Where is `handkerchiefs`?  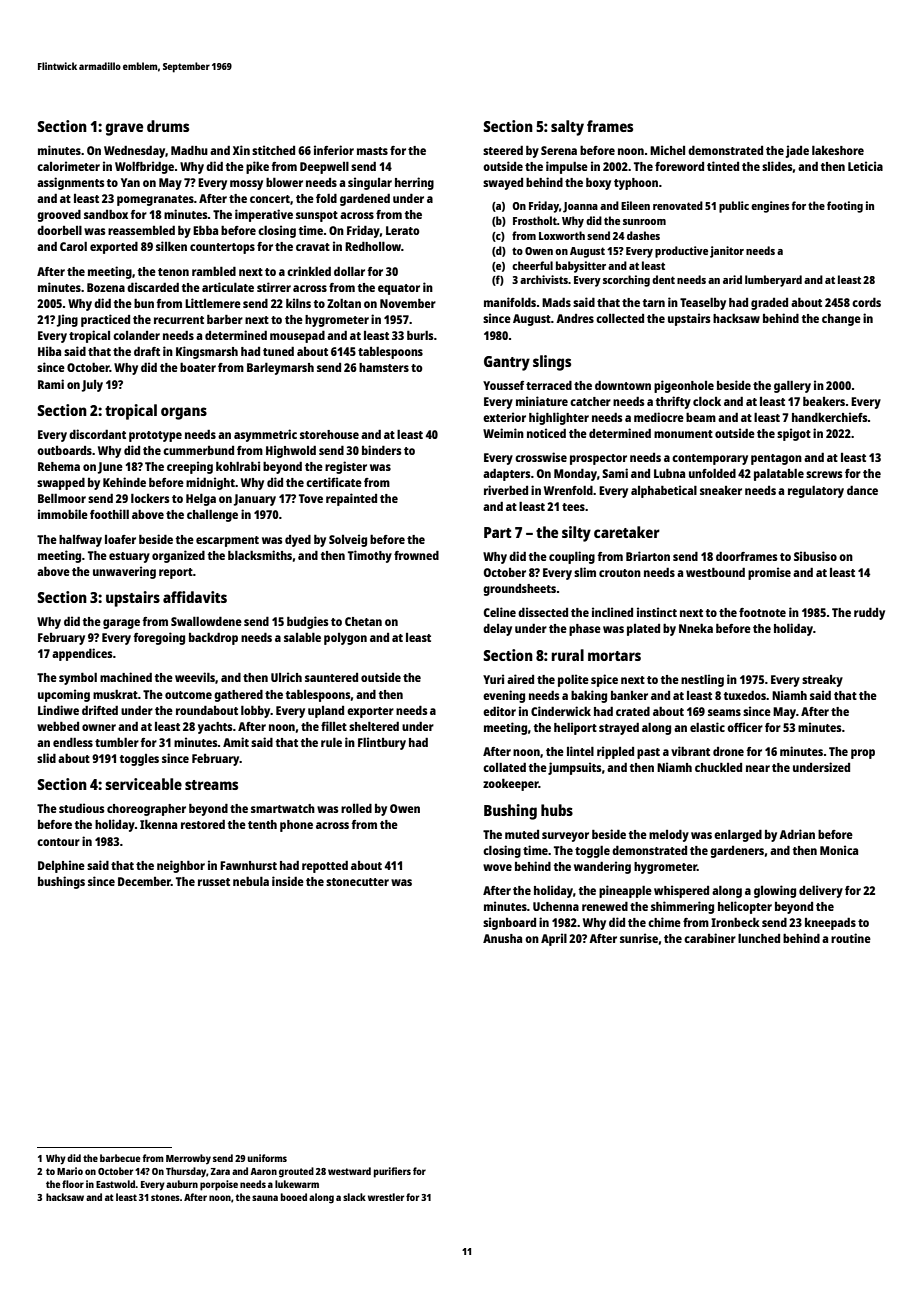
handkerchiefs is located at coordinates (830, 417).
